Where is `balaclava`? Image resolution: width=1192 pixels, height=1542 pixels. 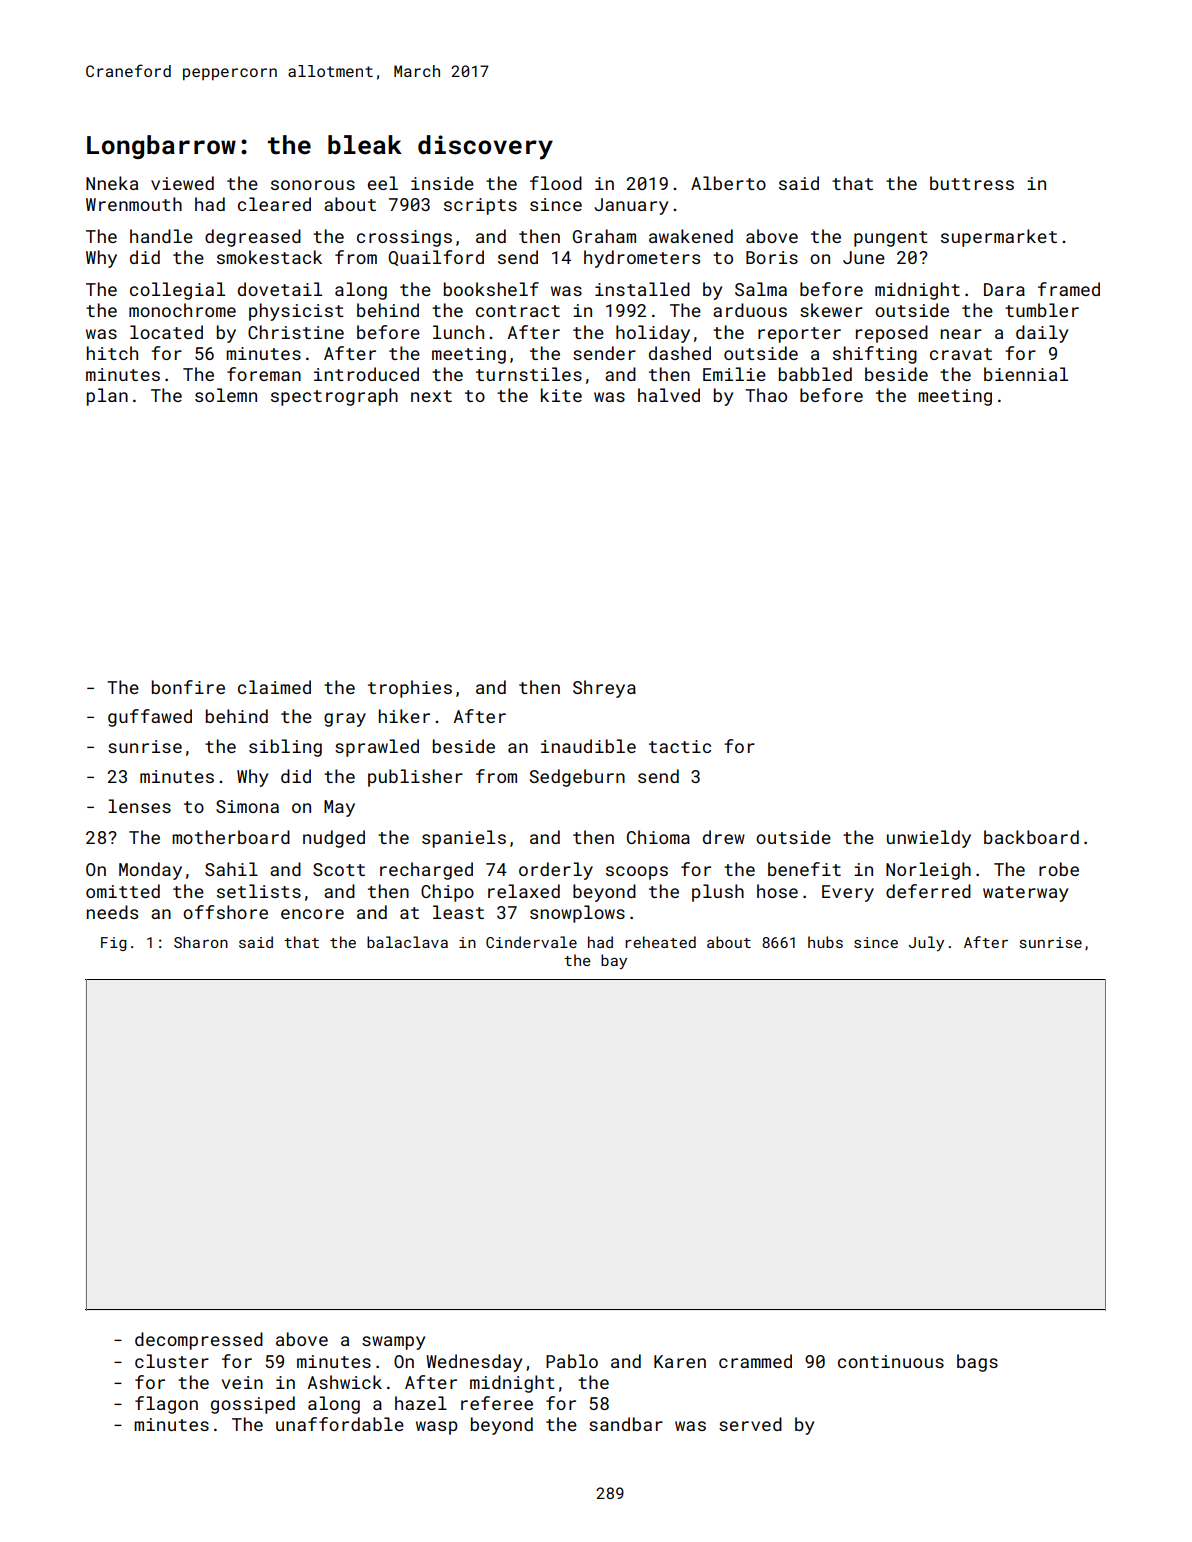 balaclava is located at coordinates (407, 942).
